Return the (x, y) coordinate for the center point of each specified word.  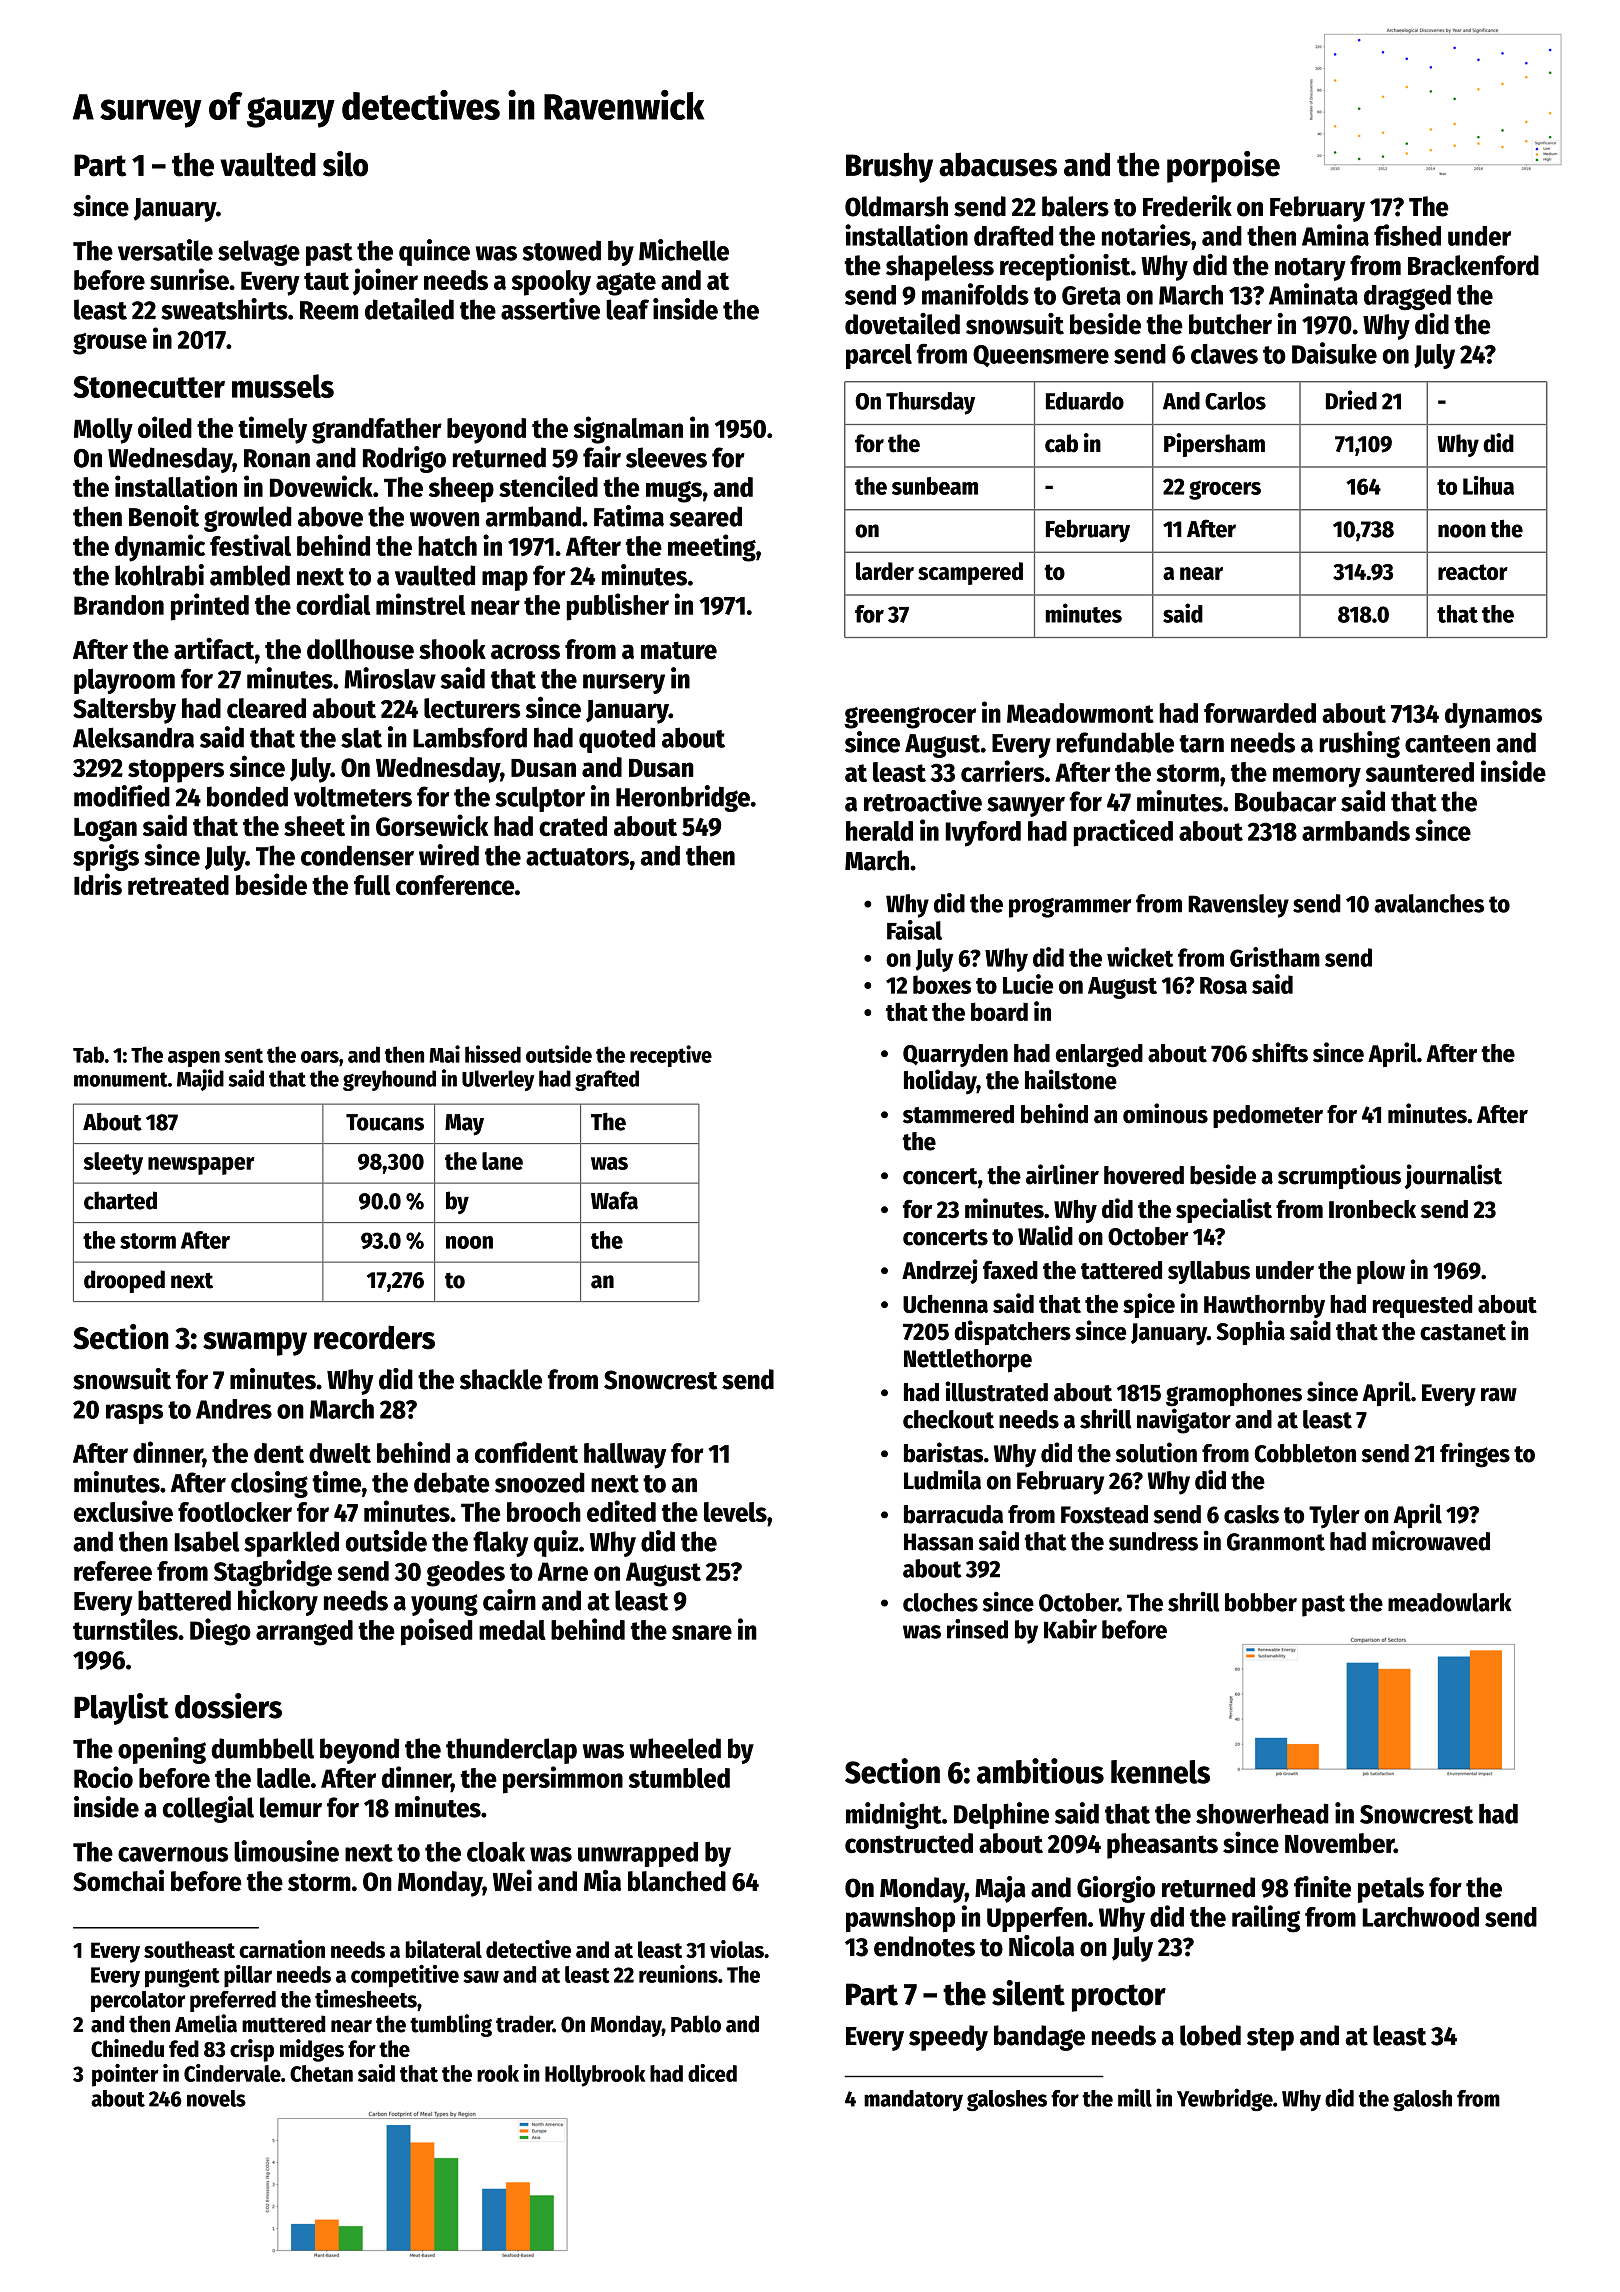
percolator (138, 2001)
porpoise (1223, 167)
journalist (1453, 1176)
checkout (948, 1419)
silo (345, 164)
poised (437, 1632)
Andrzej (940, 1271)
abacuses (998, 164)
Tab (88, 1054)
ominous (1165, 1113)
